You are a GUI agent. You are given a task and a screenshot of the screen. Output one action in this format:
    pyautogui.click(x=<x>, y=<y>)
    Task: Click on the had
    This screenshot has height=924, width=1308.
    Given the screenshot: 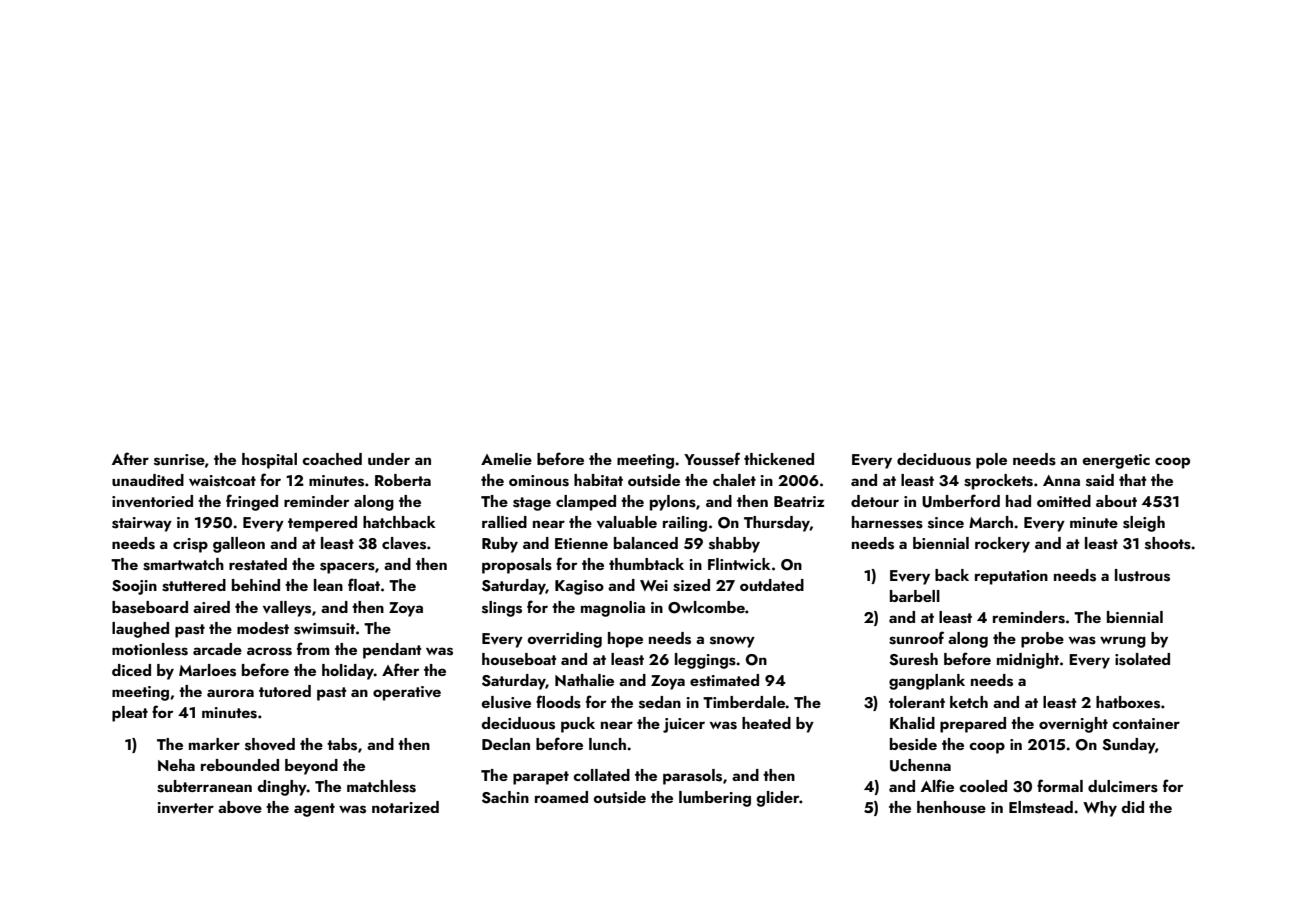 What is the action you would take?
    pyautogui.click(x=1018, y=501)
